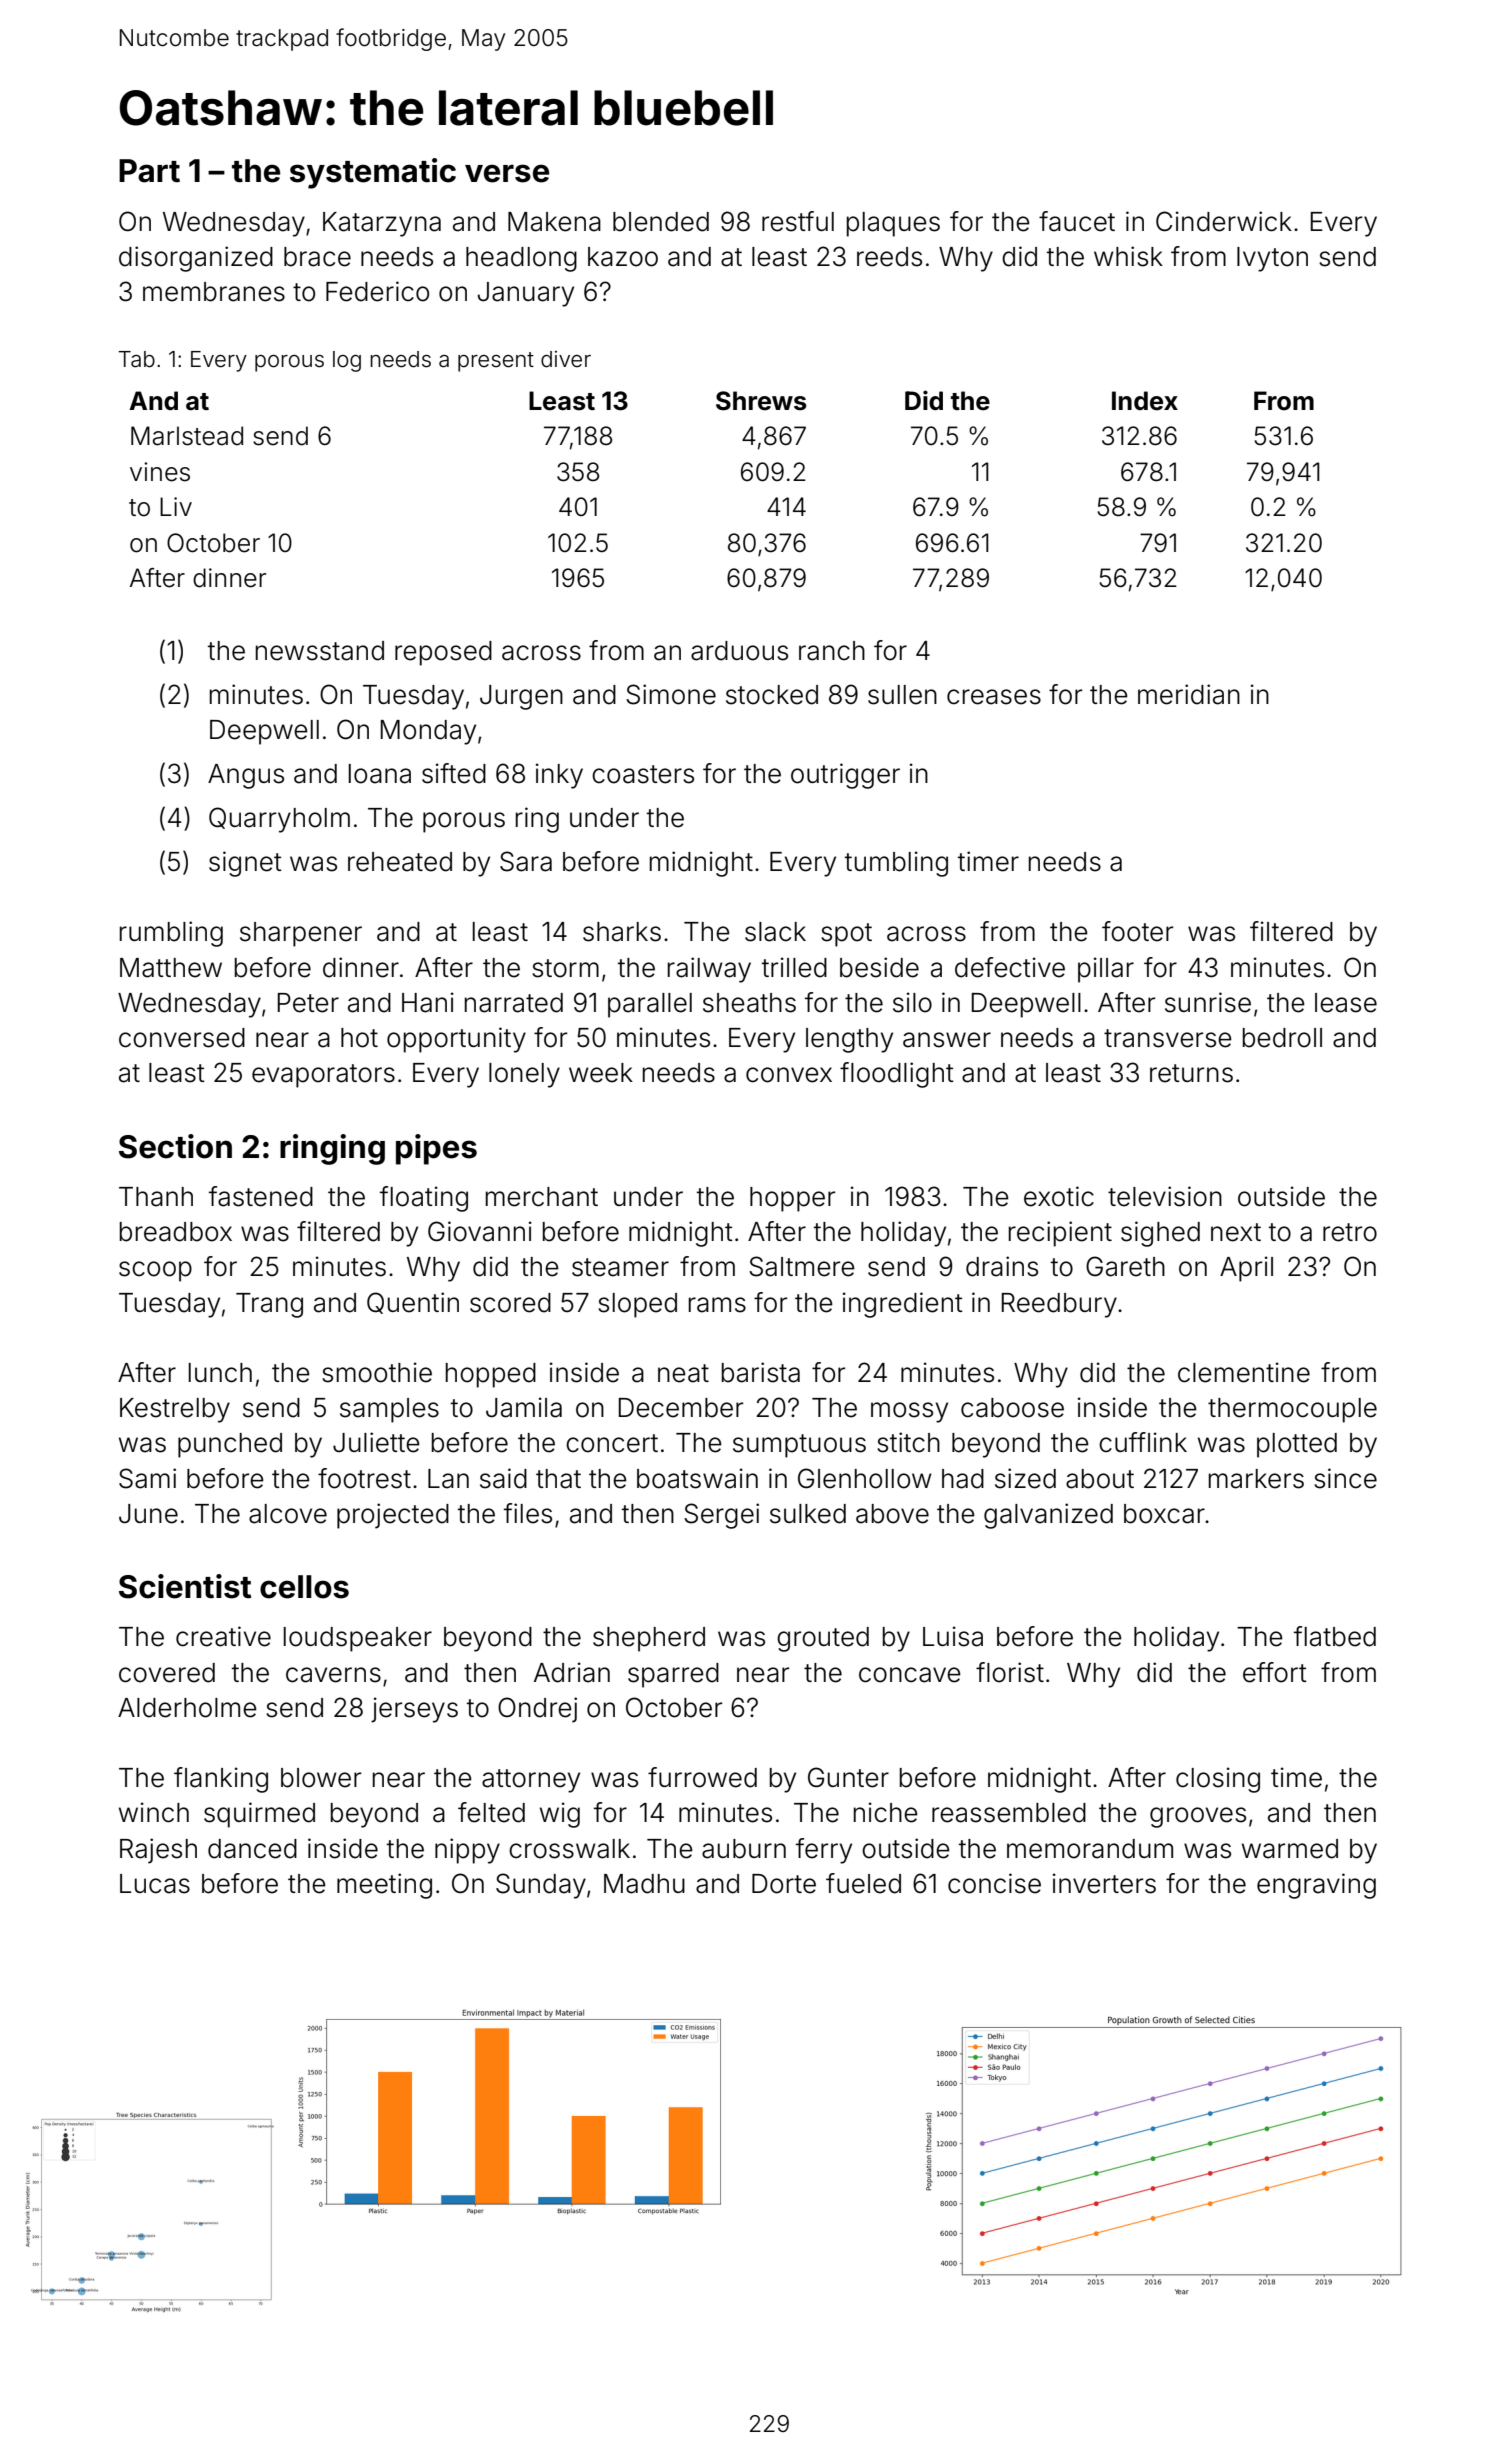 The height and width of the page is (2464, 1496). Describe the element at coordinates (554, 222) in the page. I see `Makena` at that location.
